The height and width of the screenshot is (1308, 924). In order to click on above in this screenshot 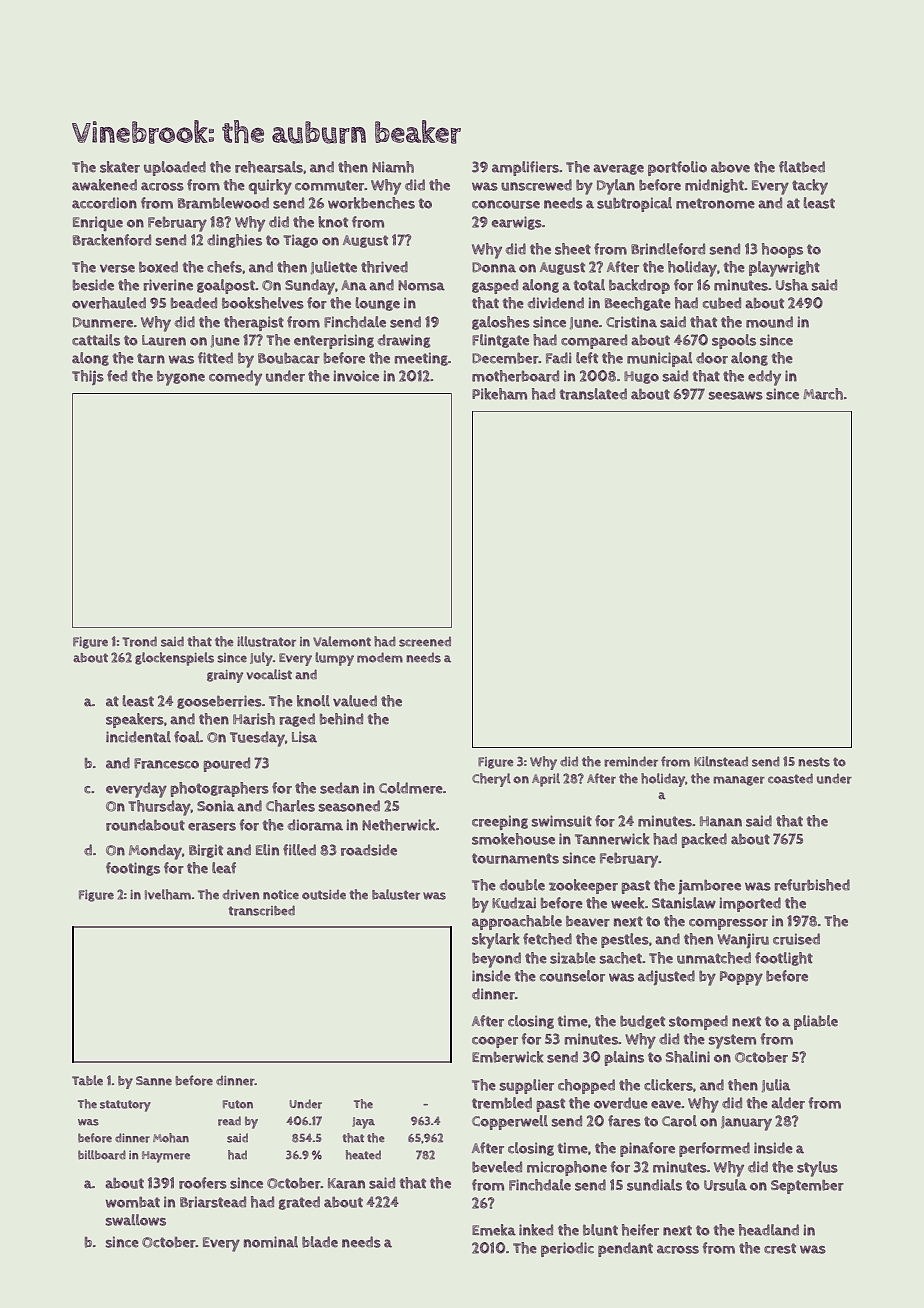, I will do `click(730, 167)`.
